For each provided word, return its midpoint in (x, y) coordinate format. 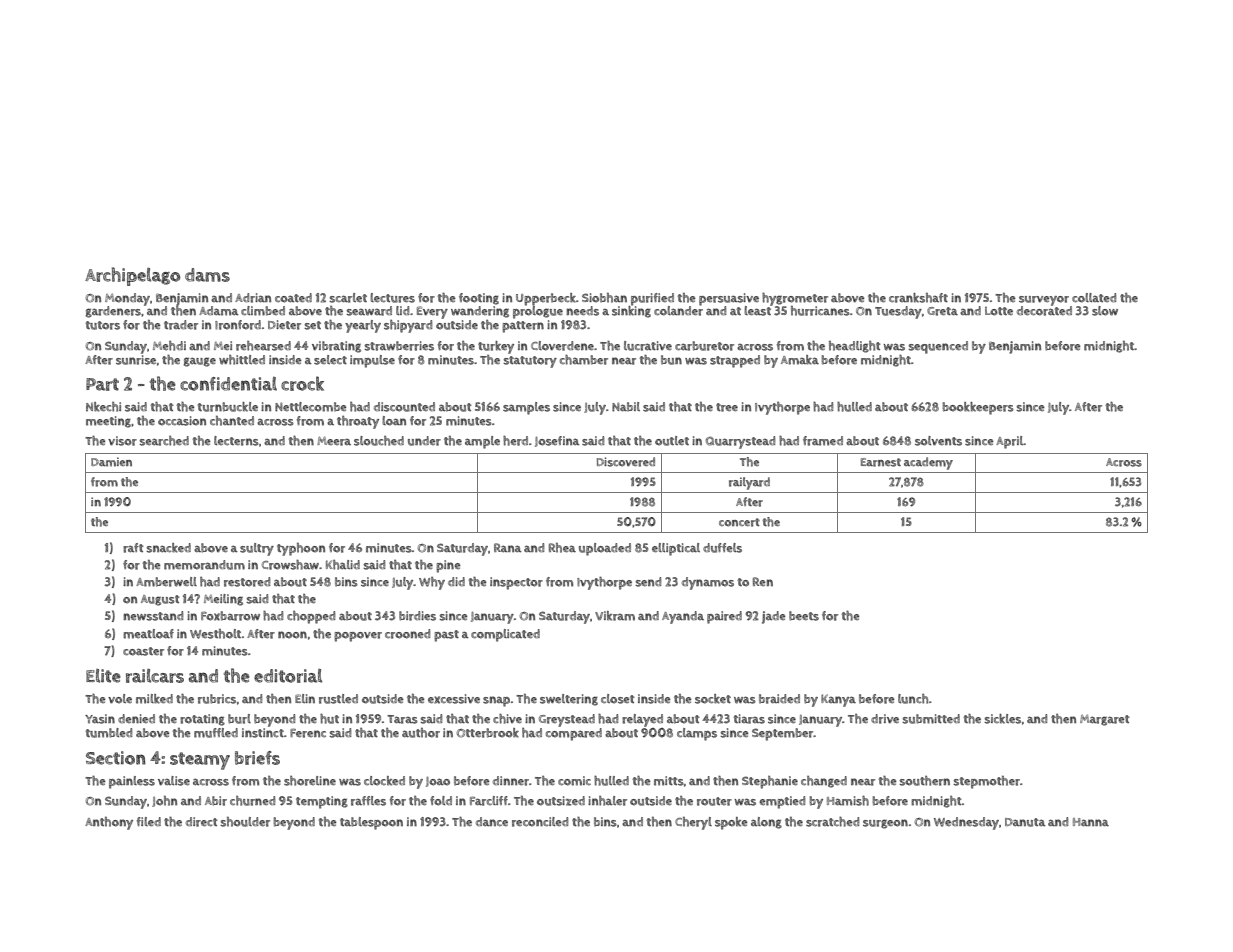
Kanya (838, 700)
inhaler (607, 801)
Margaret (1105, 720)
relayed (642, 720)
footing (479, 299)
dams (207, 275)
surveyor (1044, 301)
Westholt (215, 634)
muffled (216, 733)
